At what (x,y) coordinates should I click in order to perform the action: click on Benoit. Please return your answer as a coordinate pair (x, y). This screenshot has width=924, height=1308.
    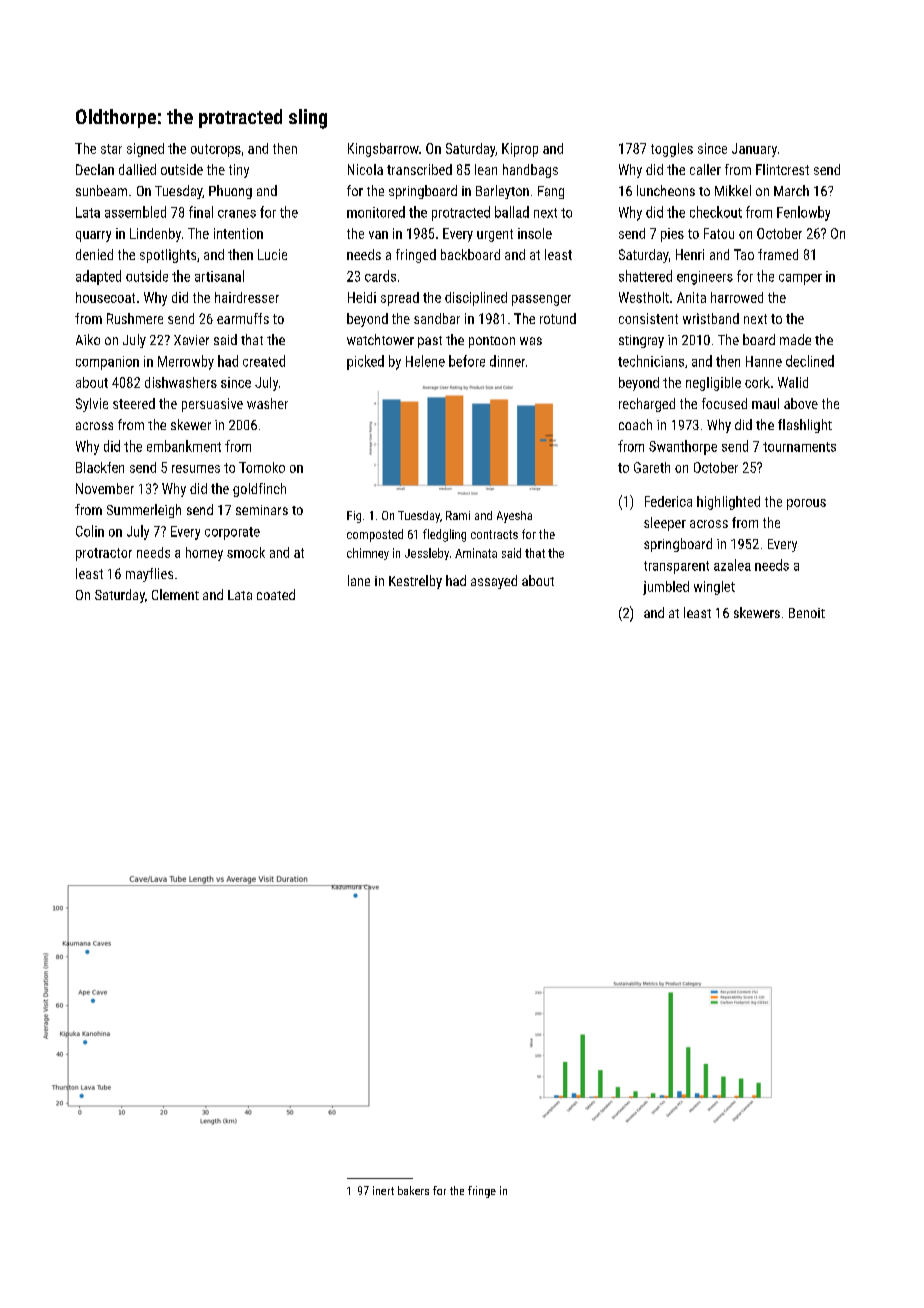
    Looking at the image, I should click on (807, 613).
